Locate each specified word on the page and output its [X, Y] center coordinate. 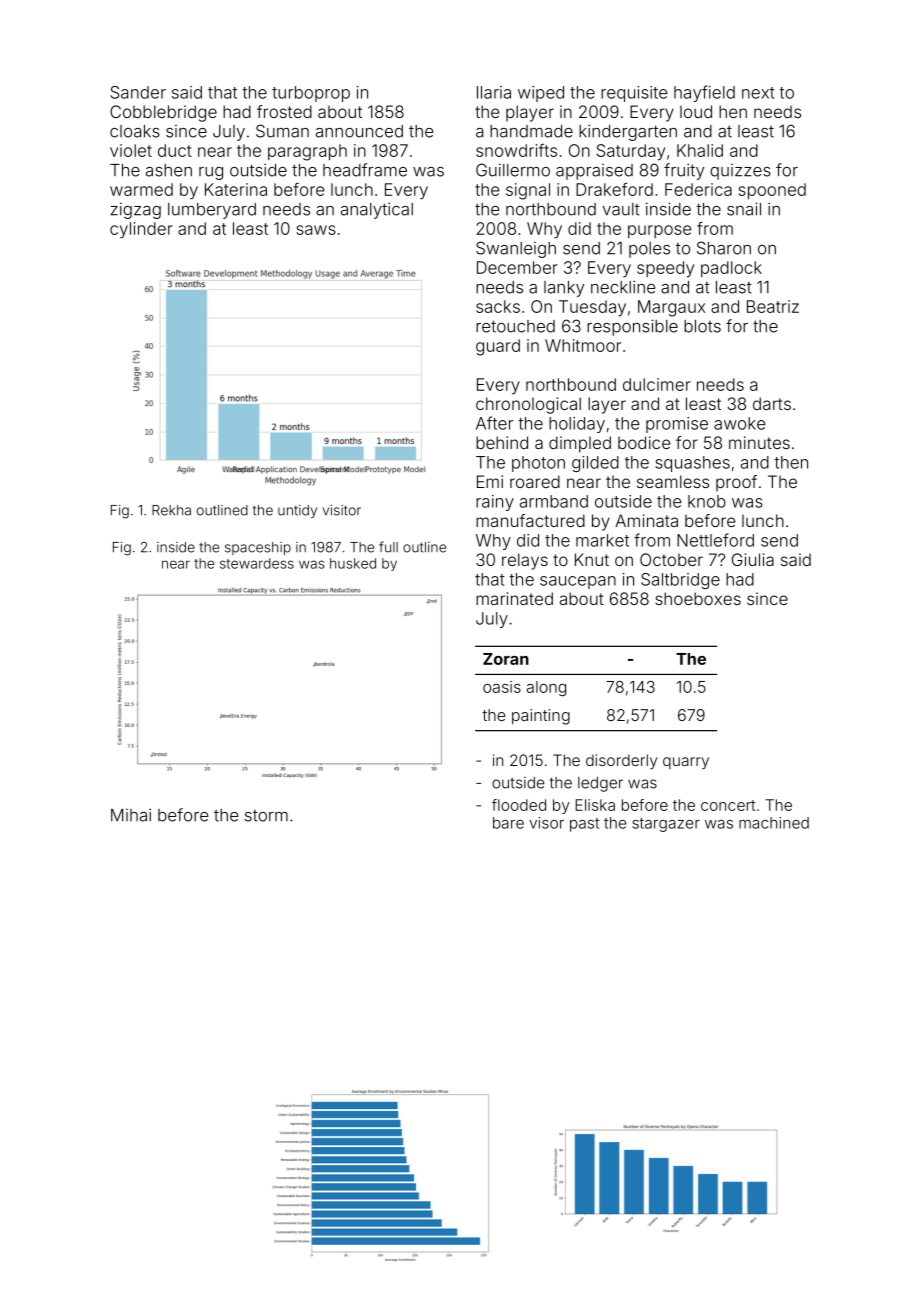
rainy [495, 503]
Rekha [171, 510]
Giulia [753, 559]
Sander [138, 92]
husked [353, 563]
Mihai [131, 815]
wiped [541, 94]
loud [696, 111]
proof [736, 483]
